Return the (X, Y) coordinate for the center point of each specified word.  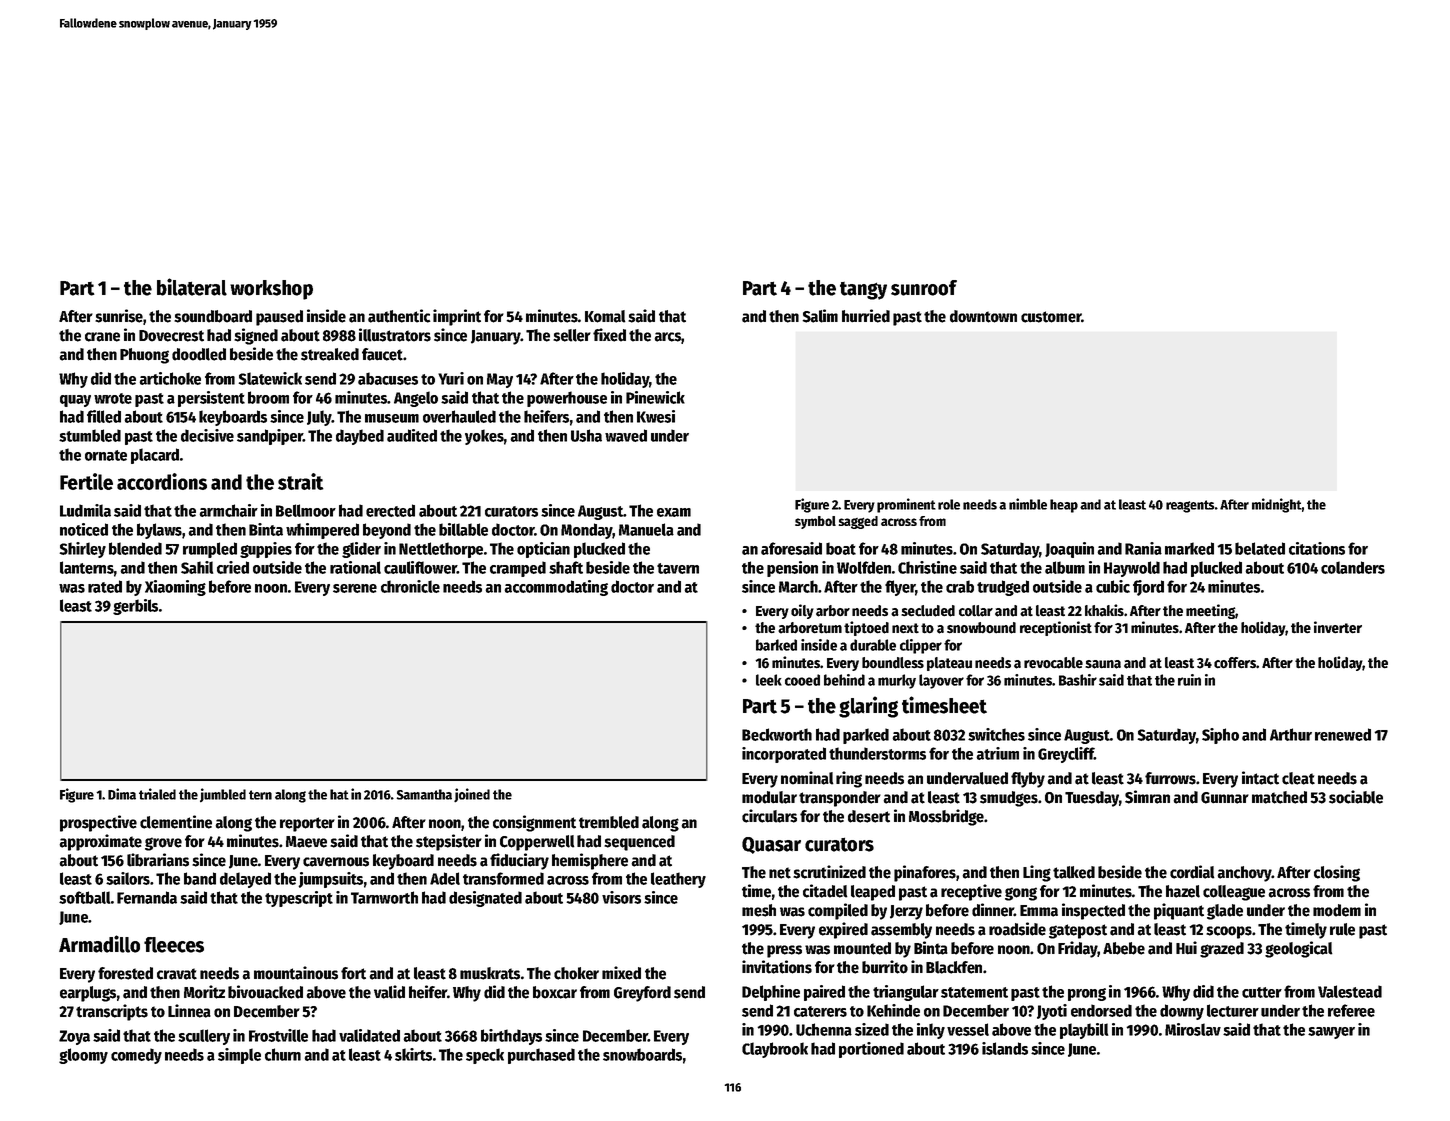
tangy (863, 291)
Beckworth (777, 734)
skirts (413, 1054)
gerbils (135, 607)
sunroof (924, 288)
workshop (271, 290)
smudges (1009, 799)
